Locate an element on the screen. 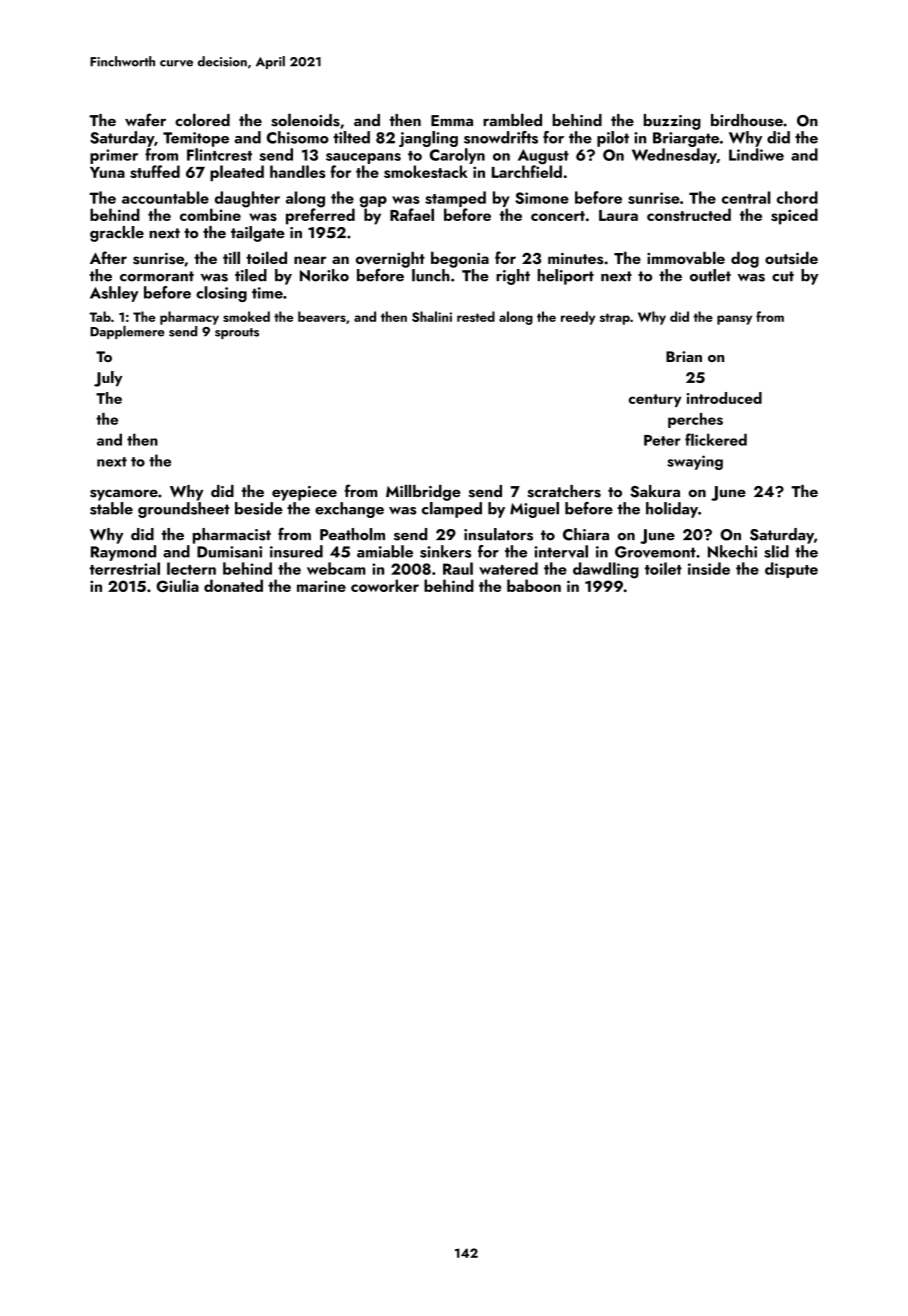 This screenshot has height=1316, width=908. donated is located at coordinates (233, 585).
